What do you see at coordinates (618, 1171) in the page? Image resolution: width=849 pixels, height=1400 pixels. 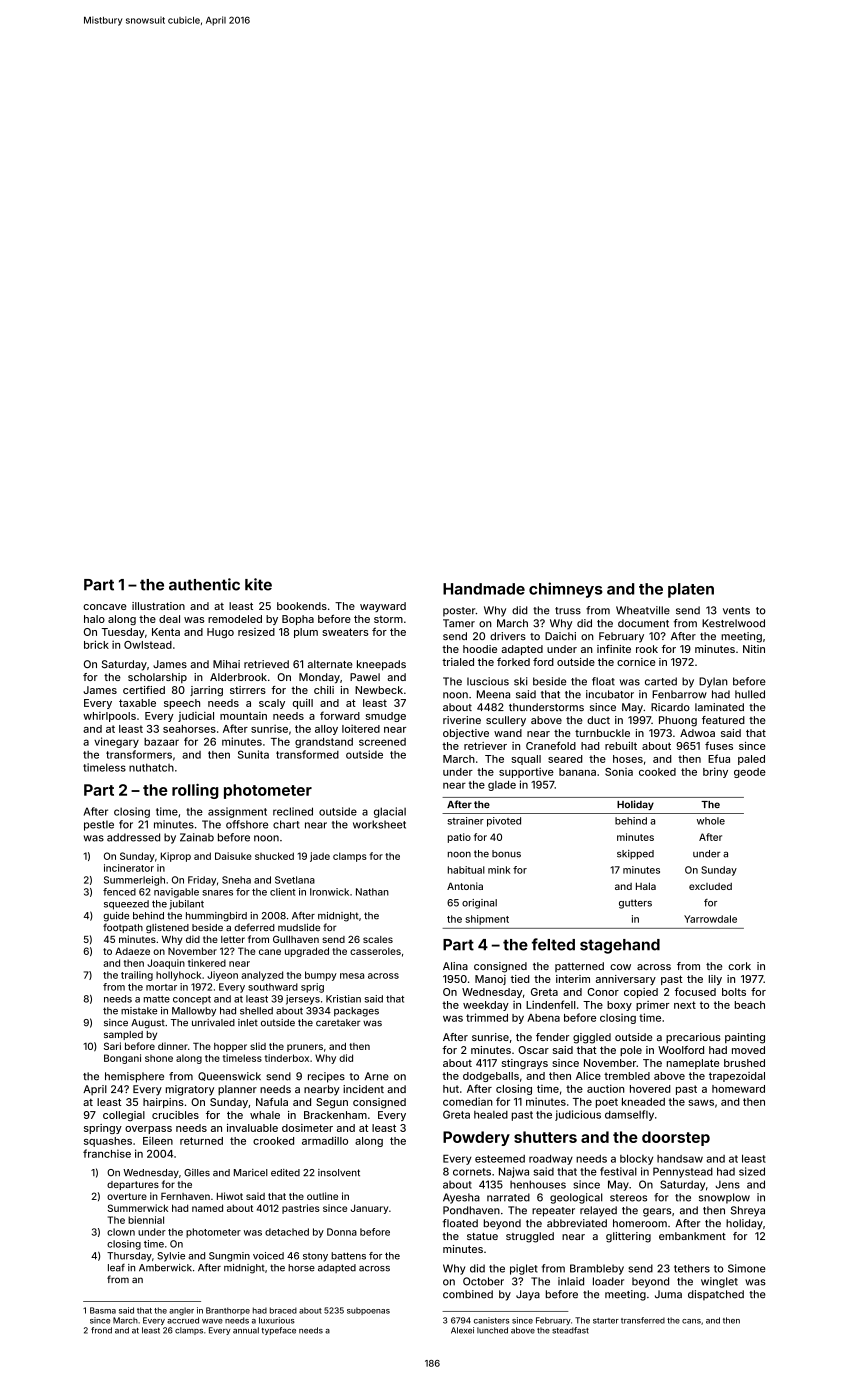 I see `festival` at bounding box center [618, 1171].
